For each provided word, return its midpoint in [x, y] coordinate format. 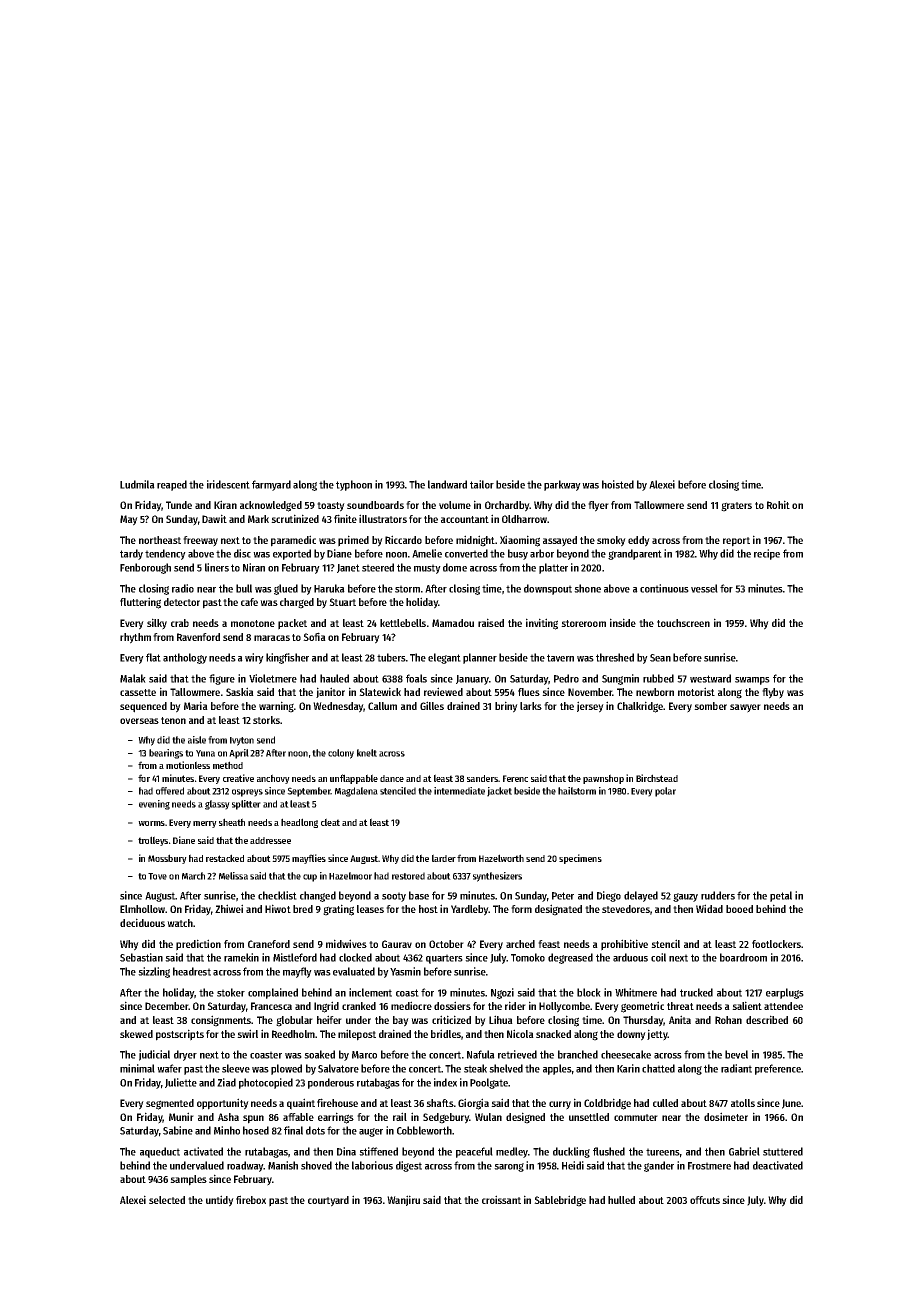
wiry [254, 658]
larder [444, 858]
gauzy [685, 897]
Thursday [643, 1021]
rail [400, 1116]
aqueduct [160, 1152]
